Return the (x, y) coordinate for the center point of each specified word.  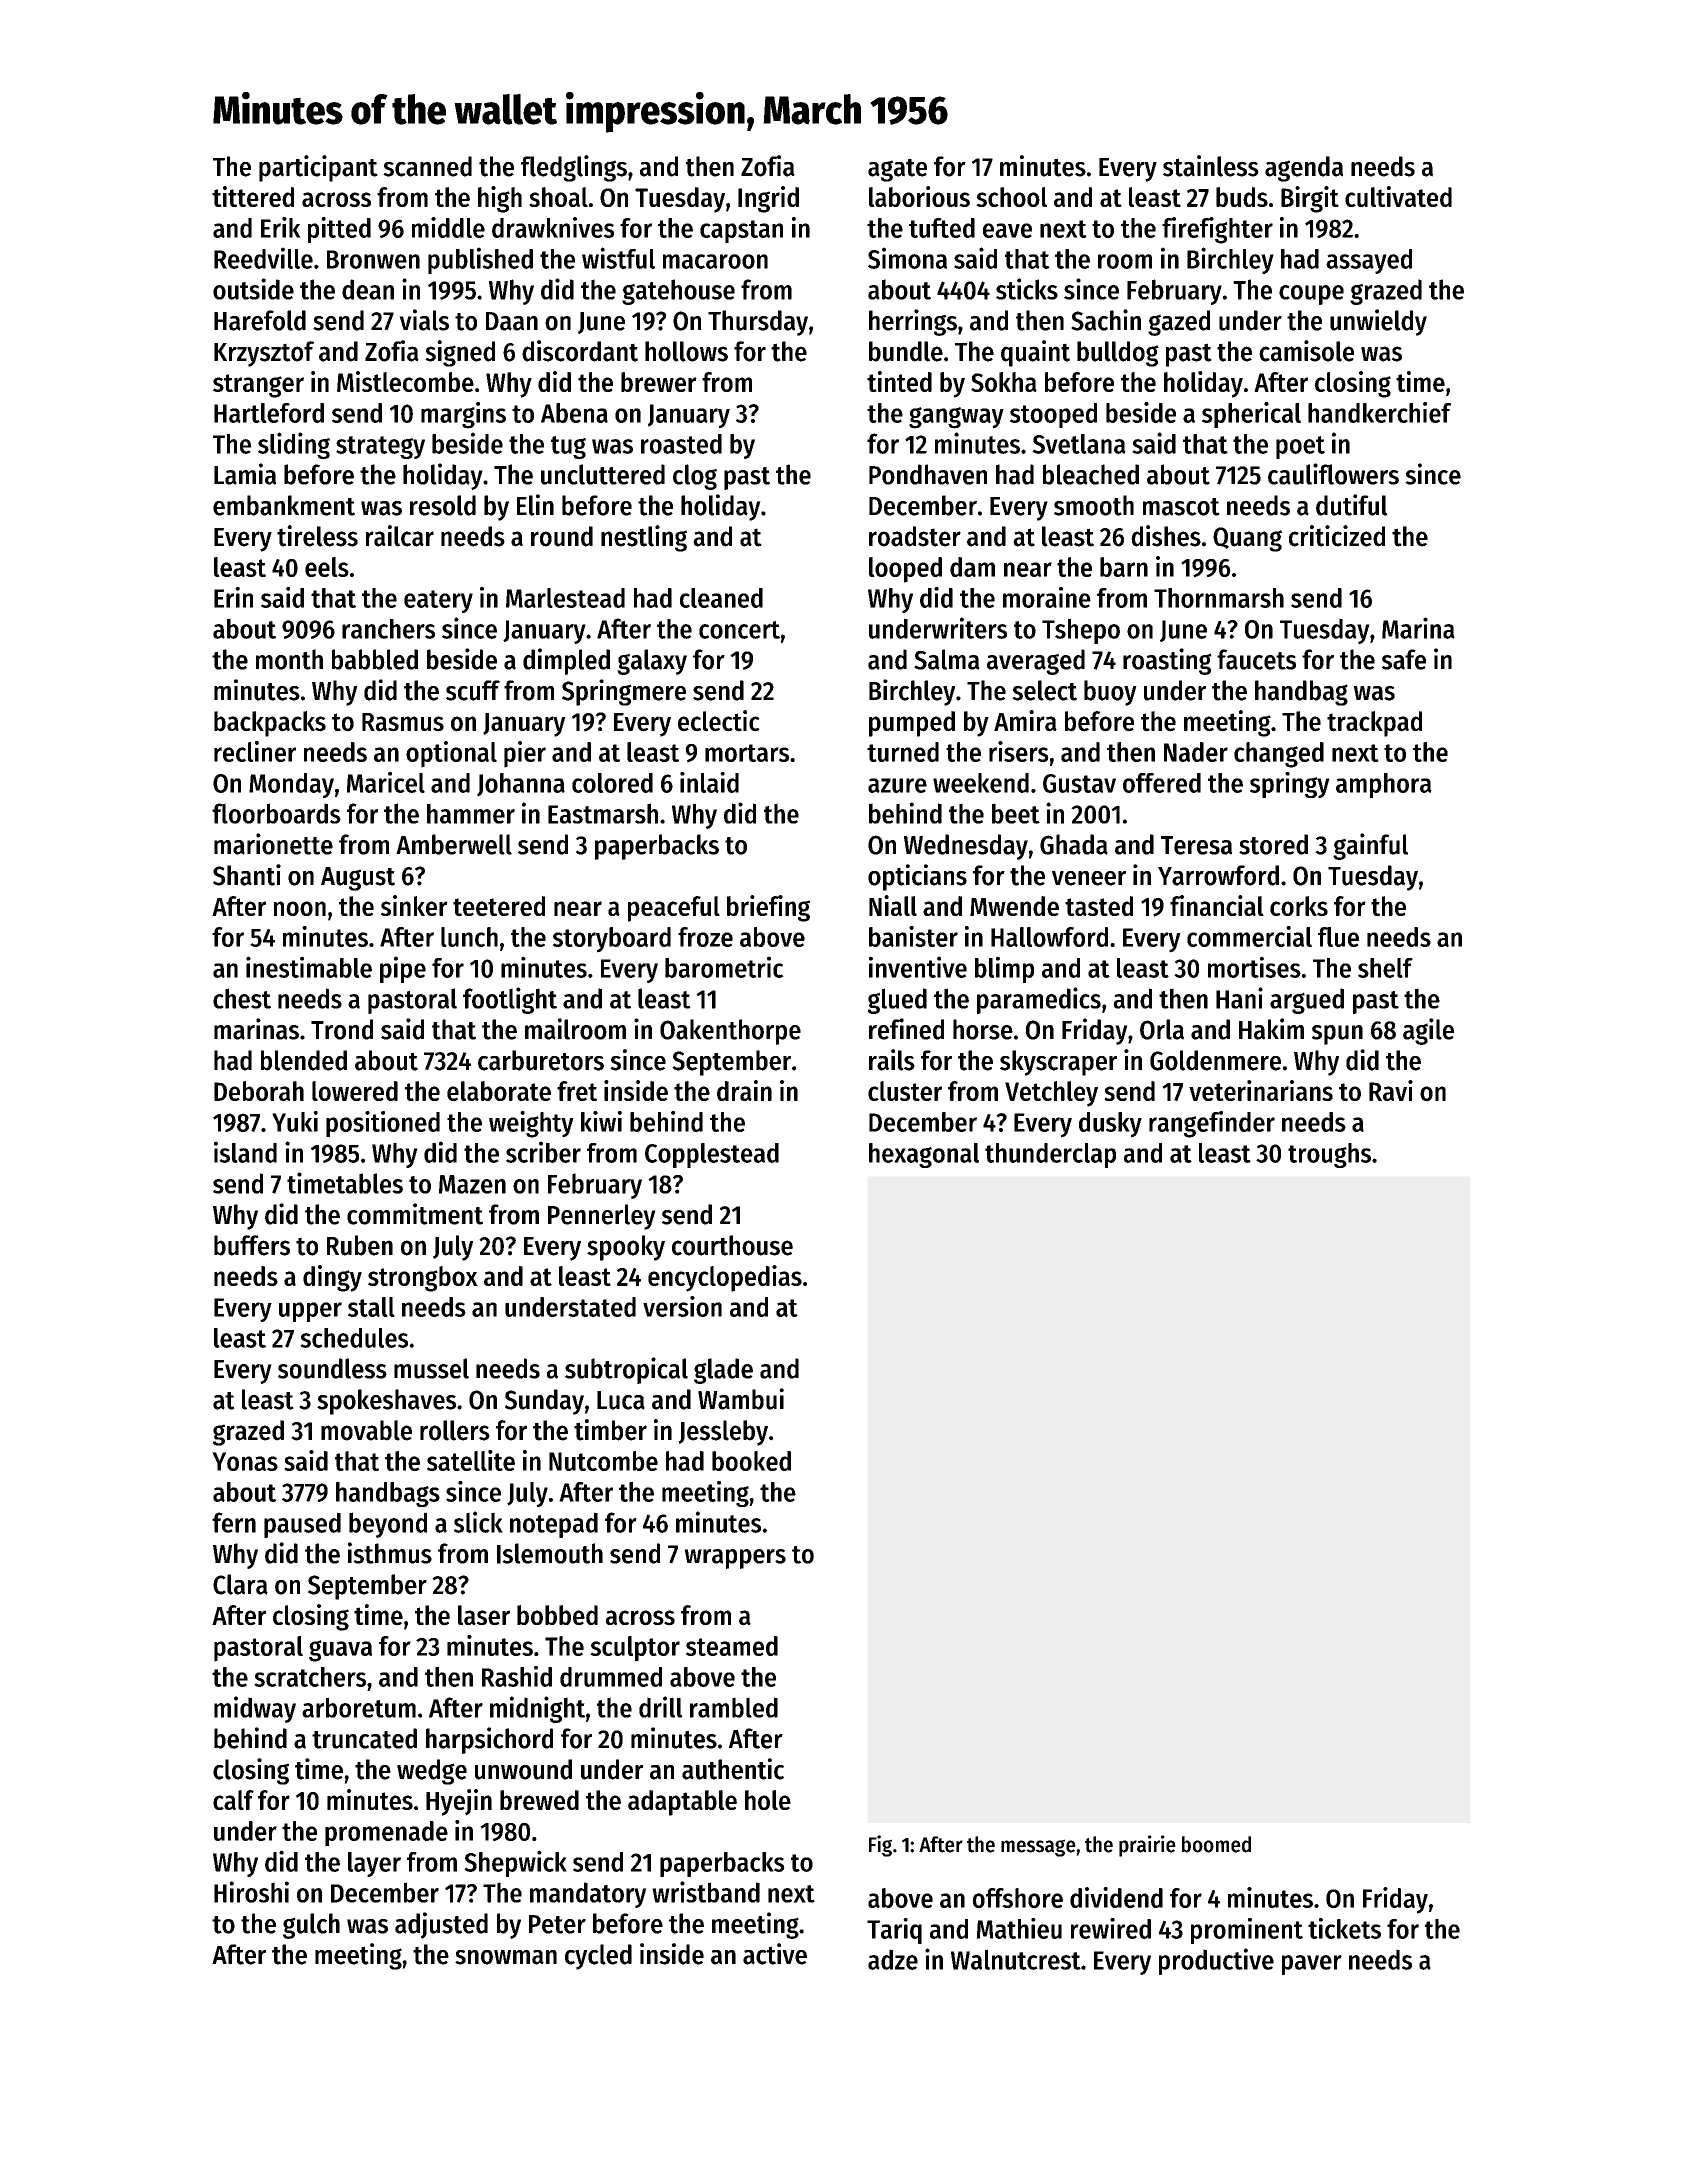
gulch (311, 1926)
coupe (1311, 295)
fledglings (574, 168)
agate (897, 170)
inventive (918, 967)
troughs (1329, 1155)
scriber (543, 1152)
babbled (375, 659)
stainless (1211, 166)
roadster (915, 536)
